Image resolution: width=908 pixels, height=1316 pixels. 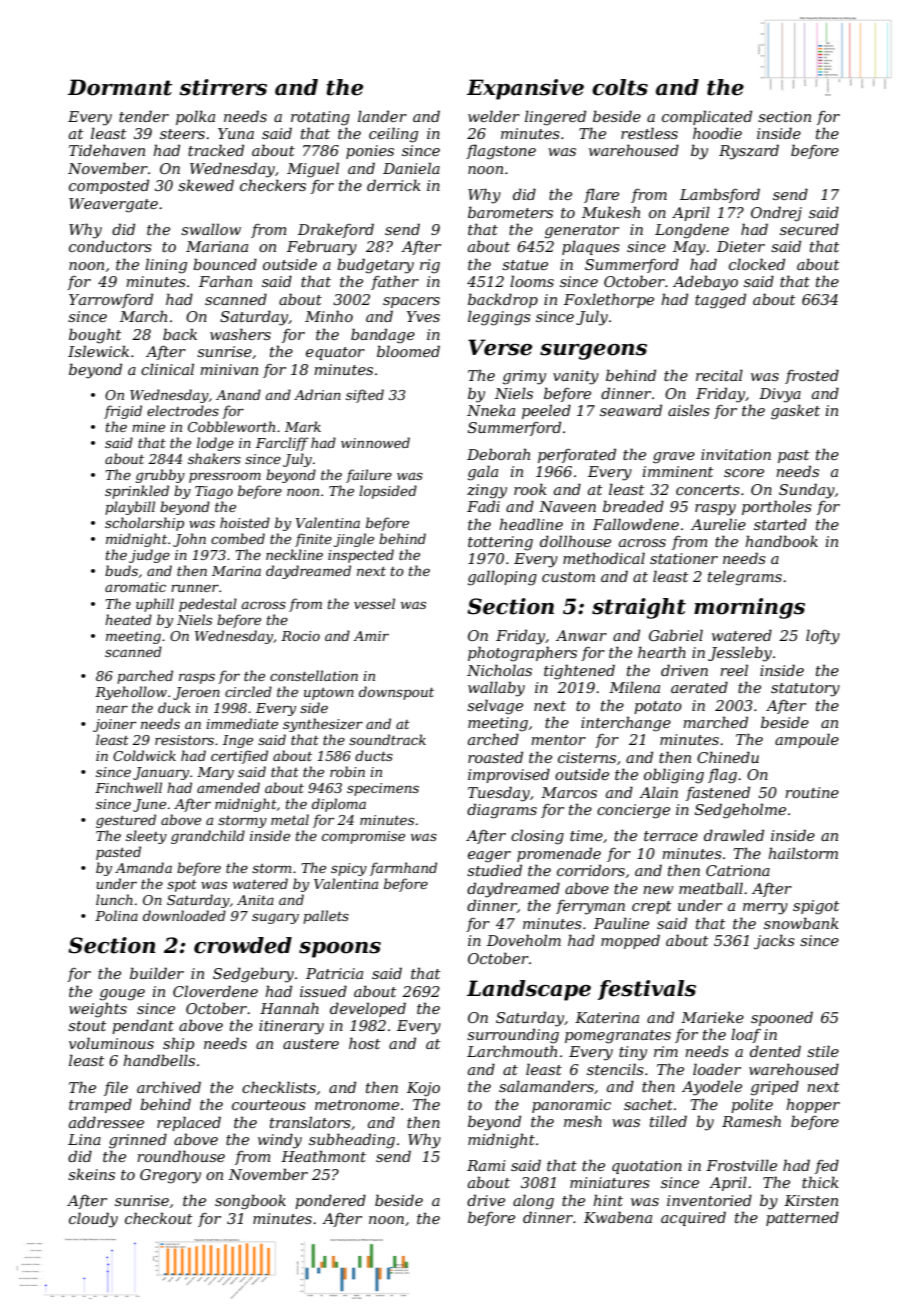 I want to click on Drakeford, so click(x=336, y=230).
